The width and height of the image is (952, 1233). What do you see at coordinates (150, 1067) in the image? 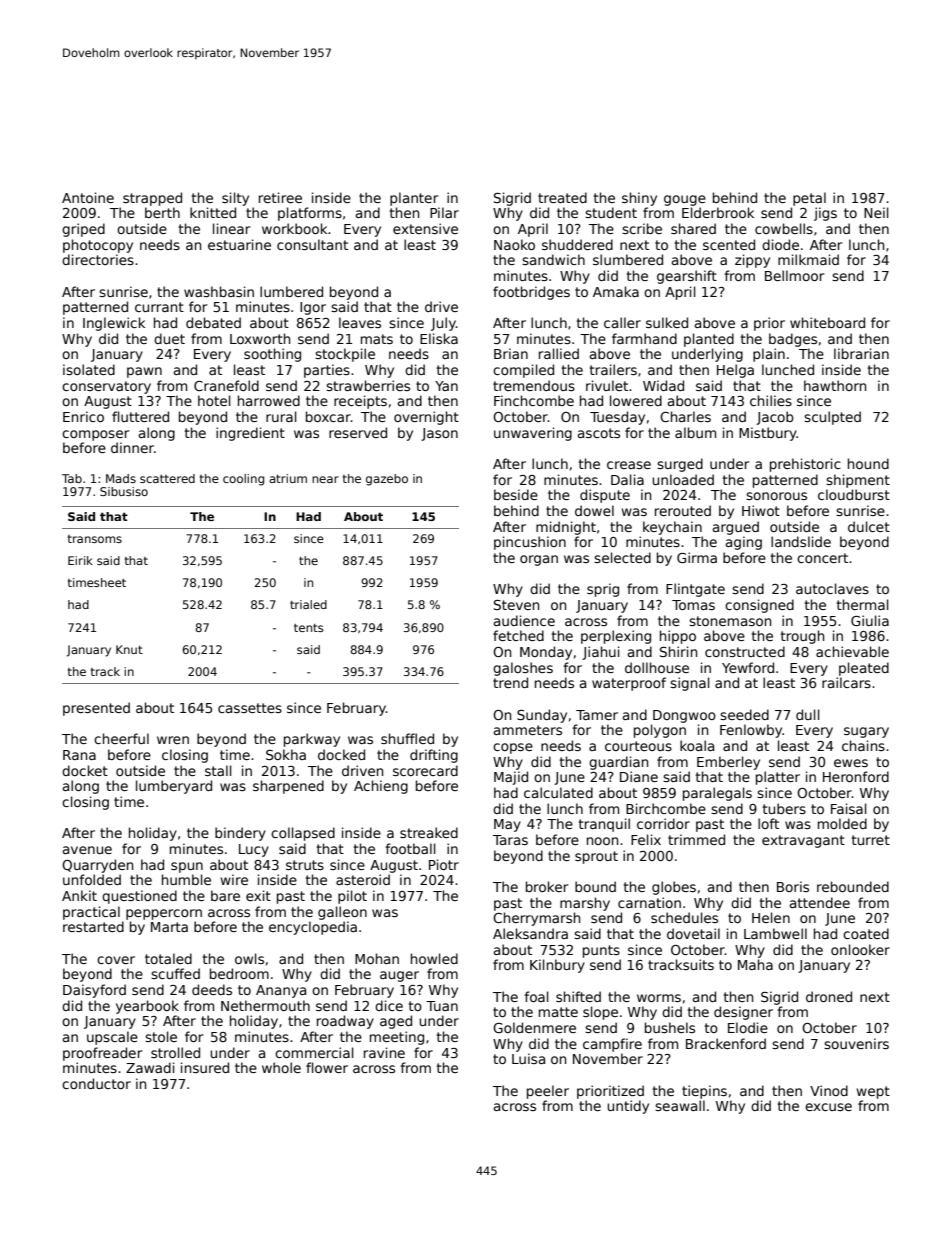
I see `Zawadi` at bounding box center [150, 1067].
